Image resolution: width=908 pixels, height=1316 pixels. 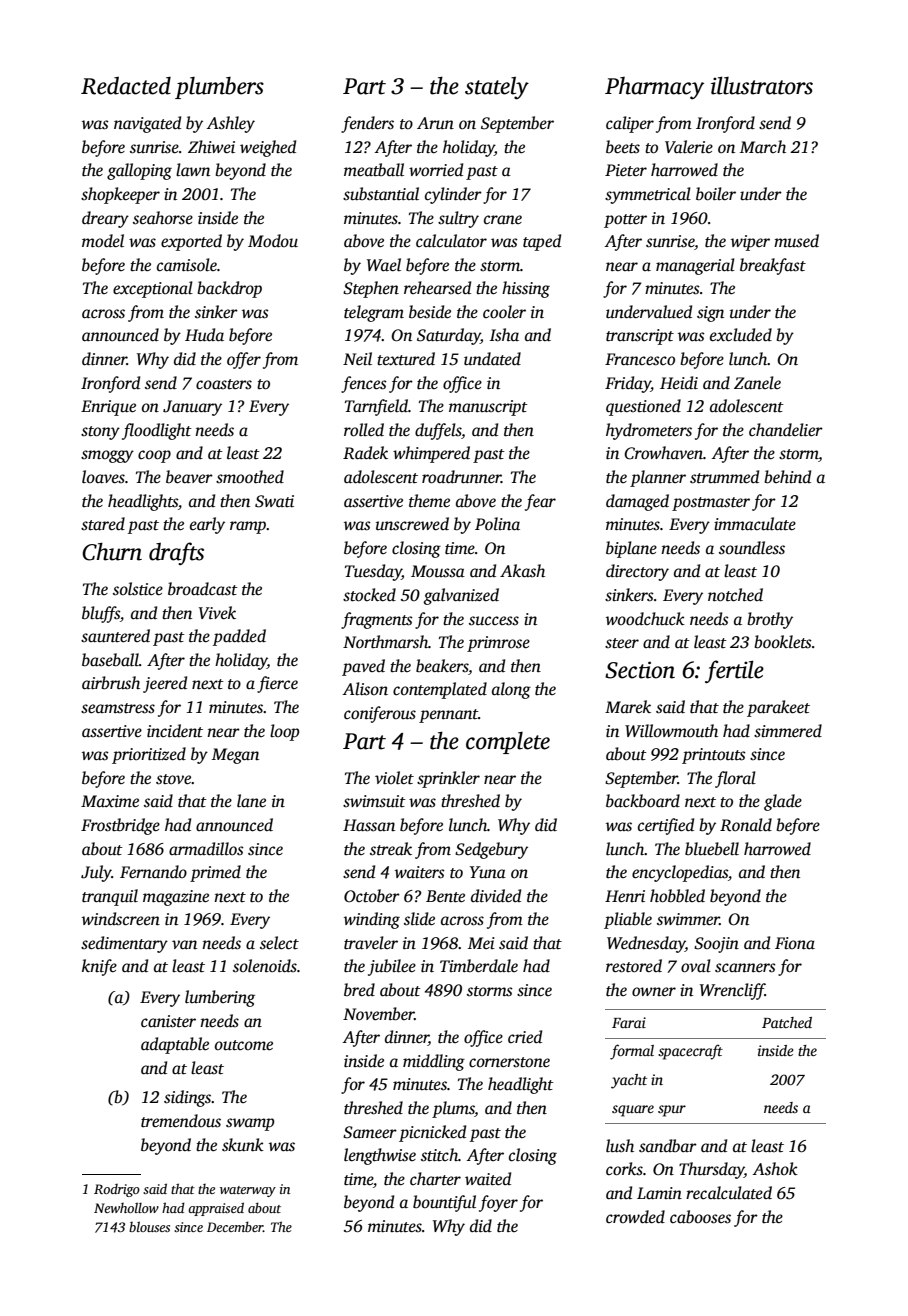 I want to click on stately, so click(x=497, y=88).
